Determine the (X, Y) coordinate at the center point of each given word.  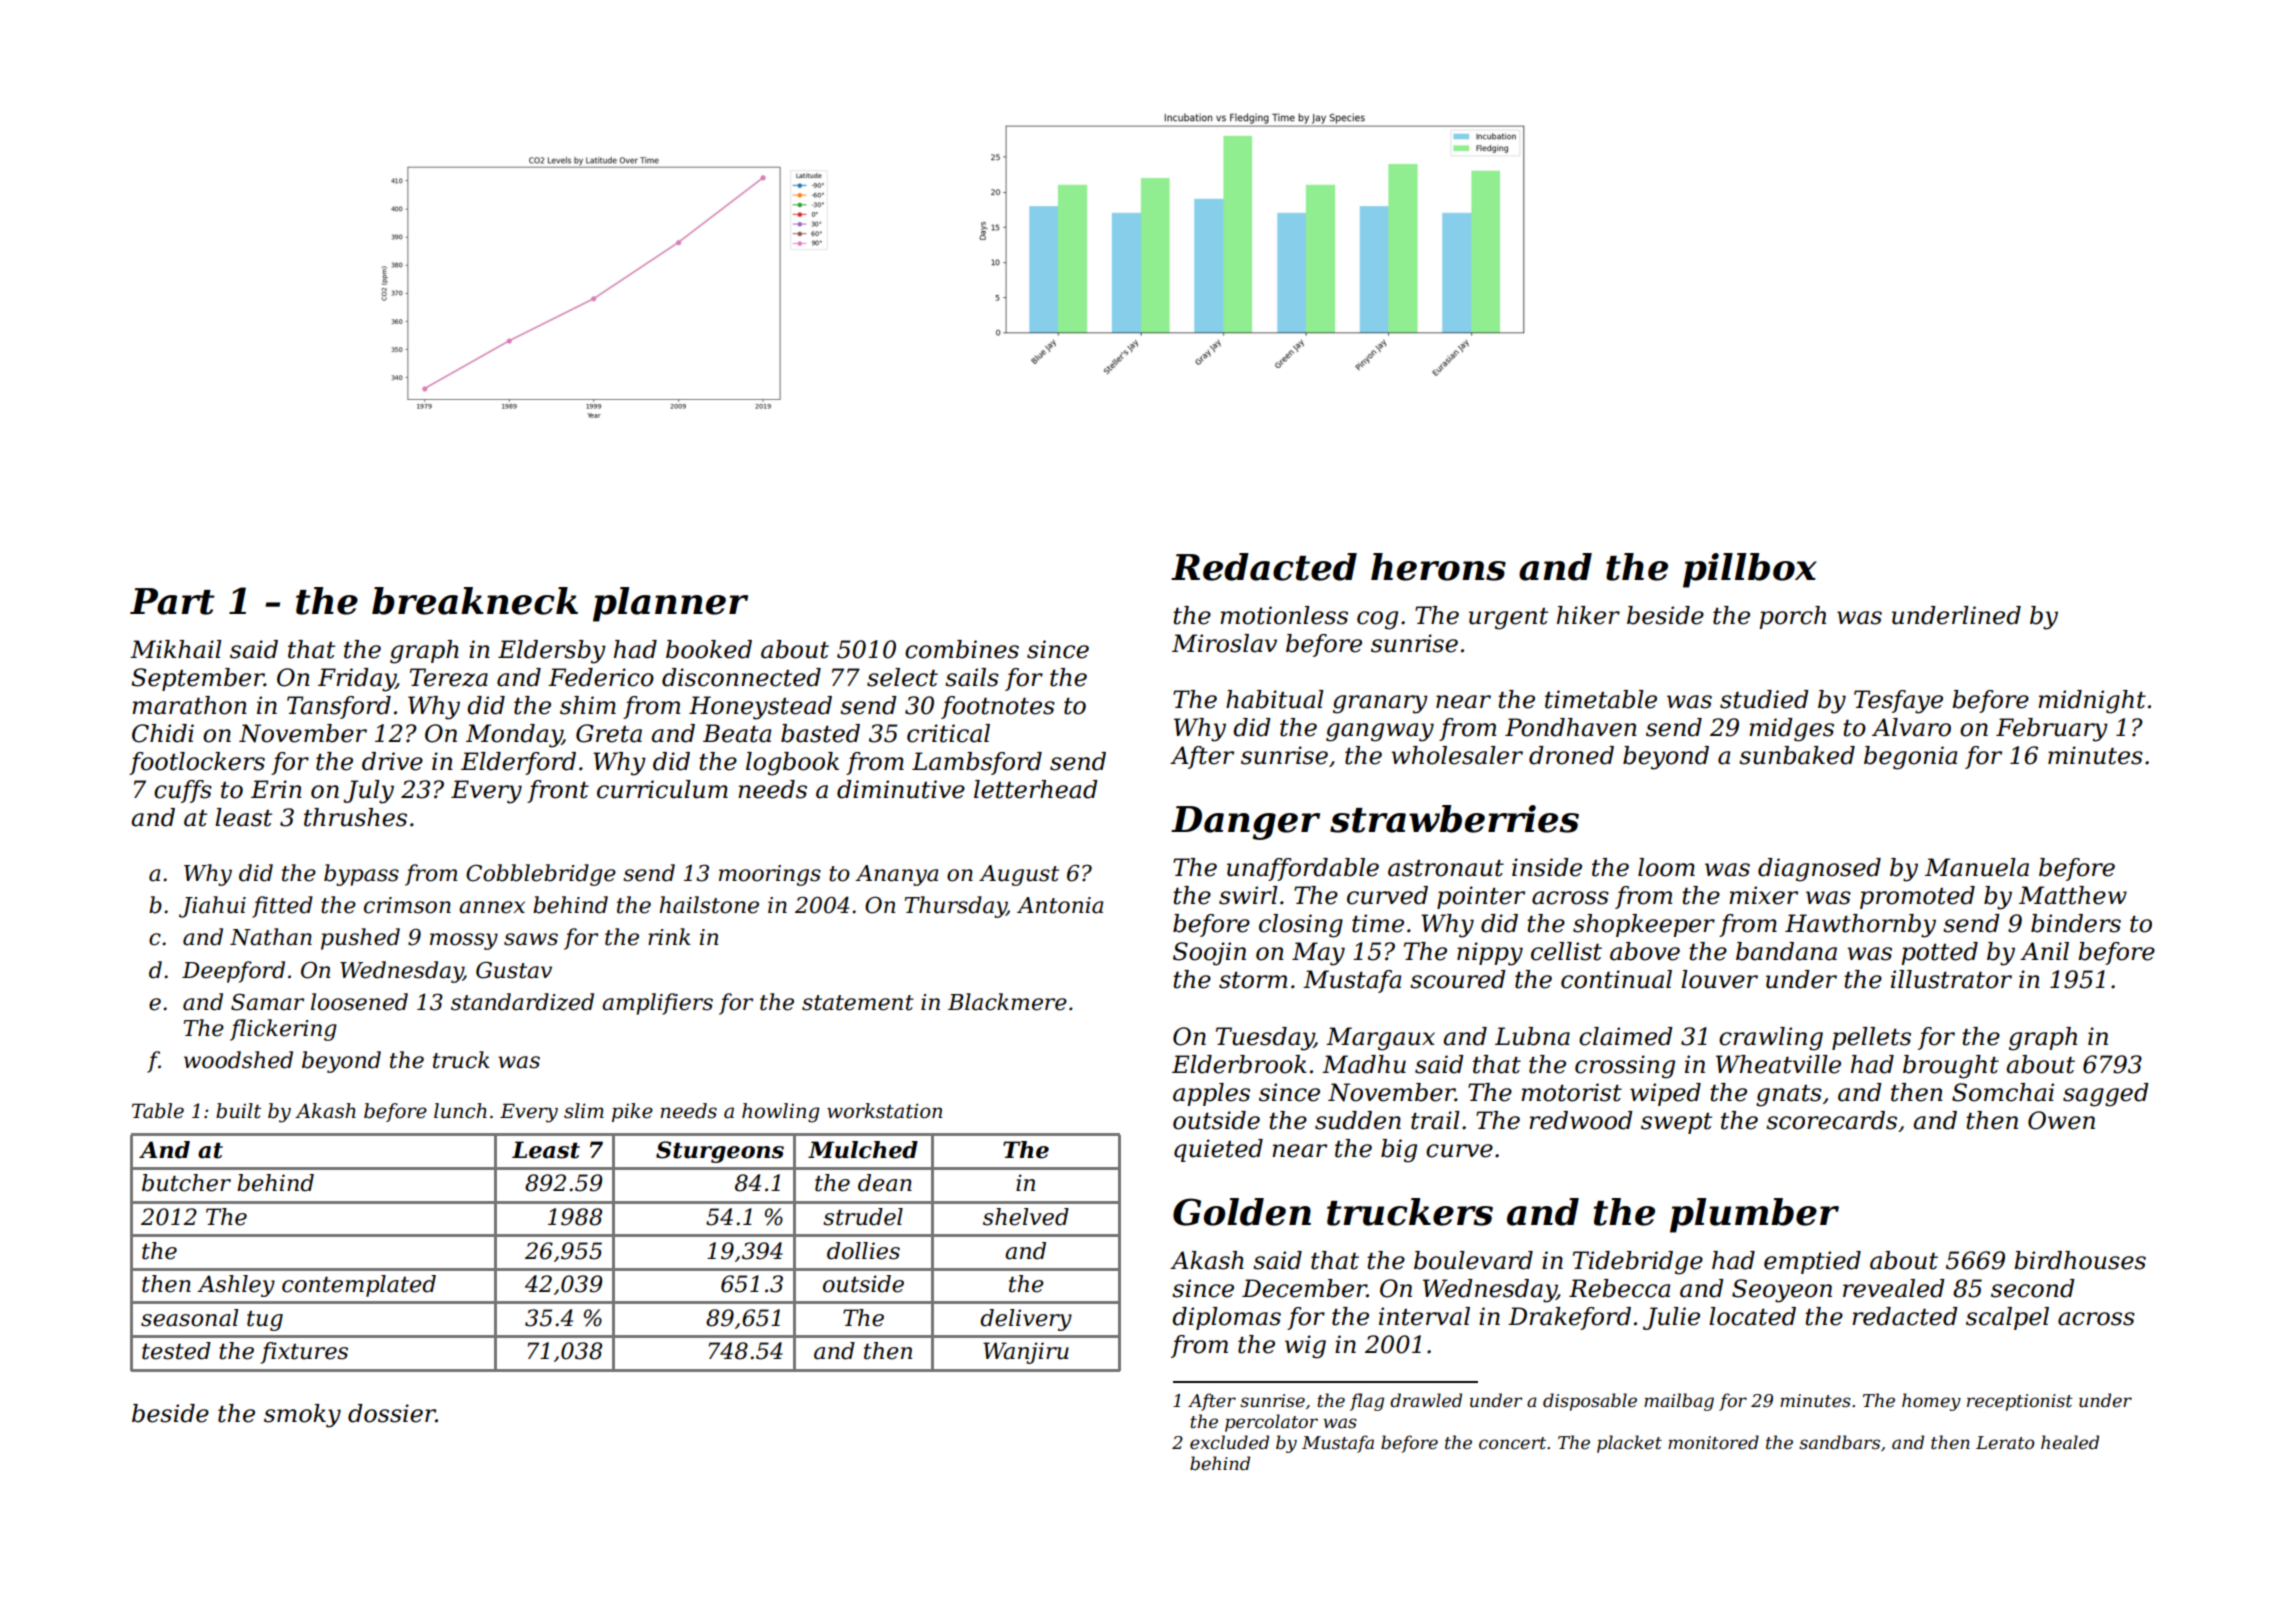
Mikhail (176, 649)
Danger (1245, 823)
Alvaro (1911, 727)
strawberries (1454, 819)
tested (176, 1351)
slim (584, 1111)
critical (948, 733)
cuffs (183, 791)
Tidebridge (1638, 1263)
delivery (1026, 1320)
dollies (863, 1251)
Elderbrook (1239, 1064)
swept (1676, 1123)
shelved (1026, 1217)
